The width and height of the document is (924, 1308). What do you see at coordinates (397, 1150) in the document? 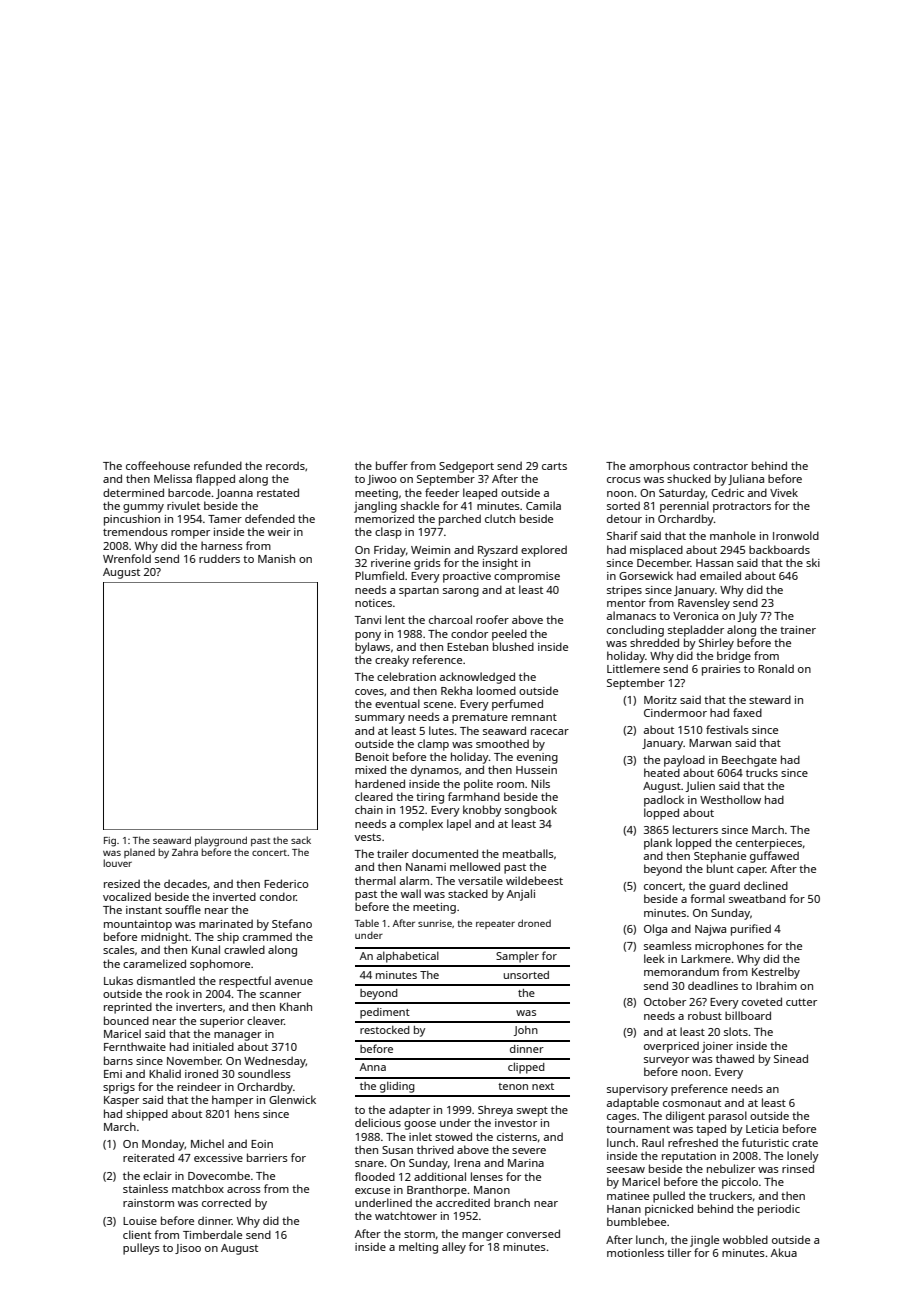
I see `Susan` at bounding box center [397, 1150].
